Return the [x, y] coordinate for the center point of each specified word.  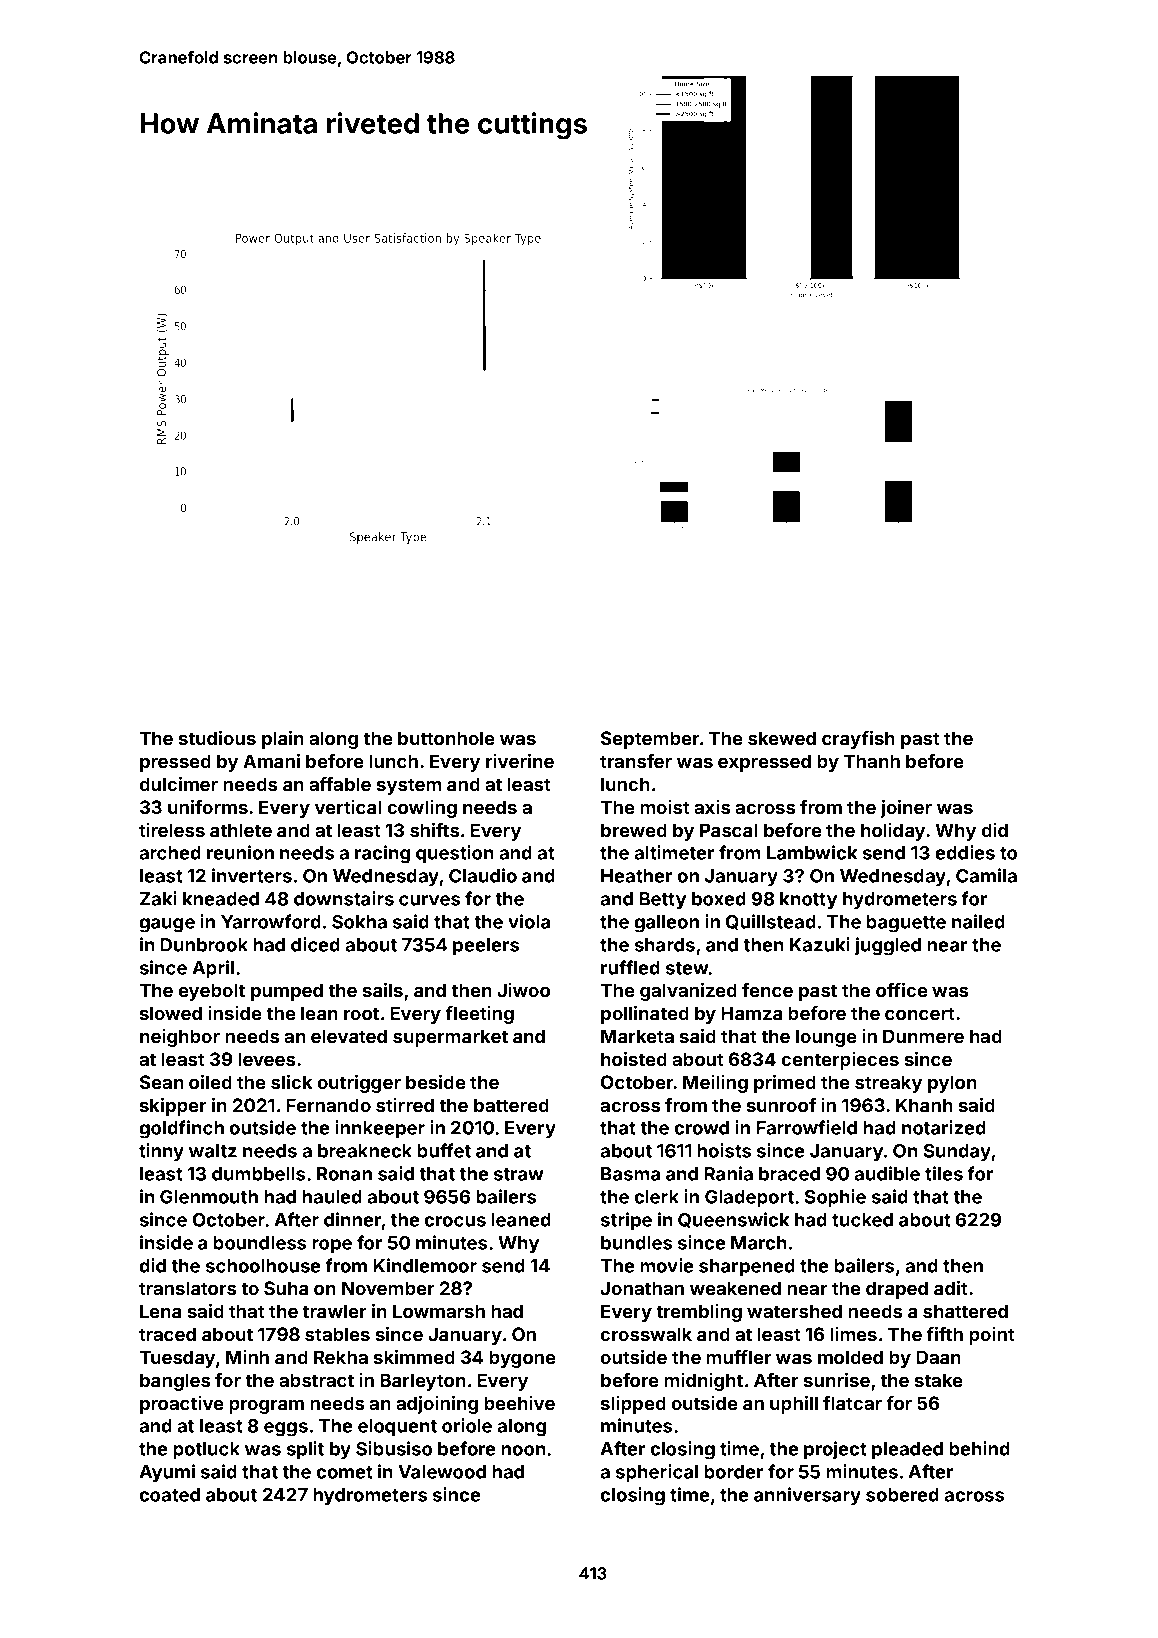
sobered [902, 1495]
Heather [636, 876]
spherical [657, 1473]
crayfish [858, 740]
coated [169, 1495]
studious [217, 738]
